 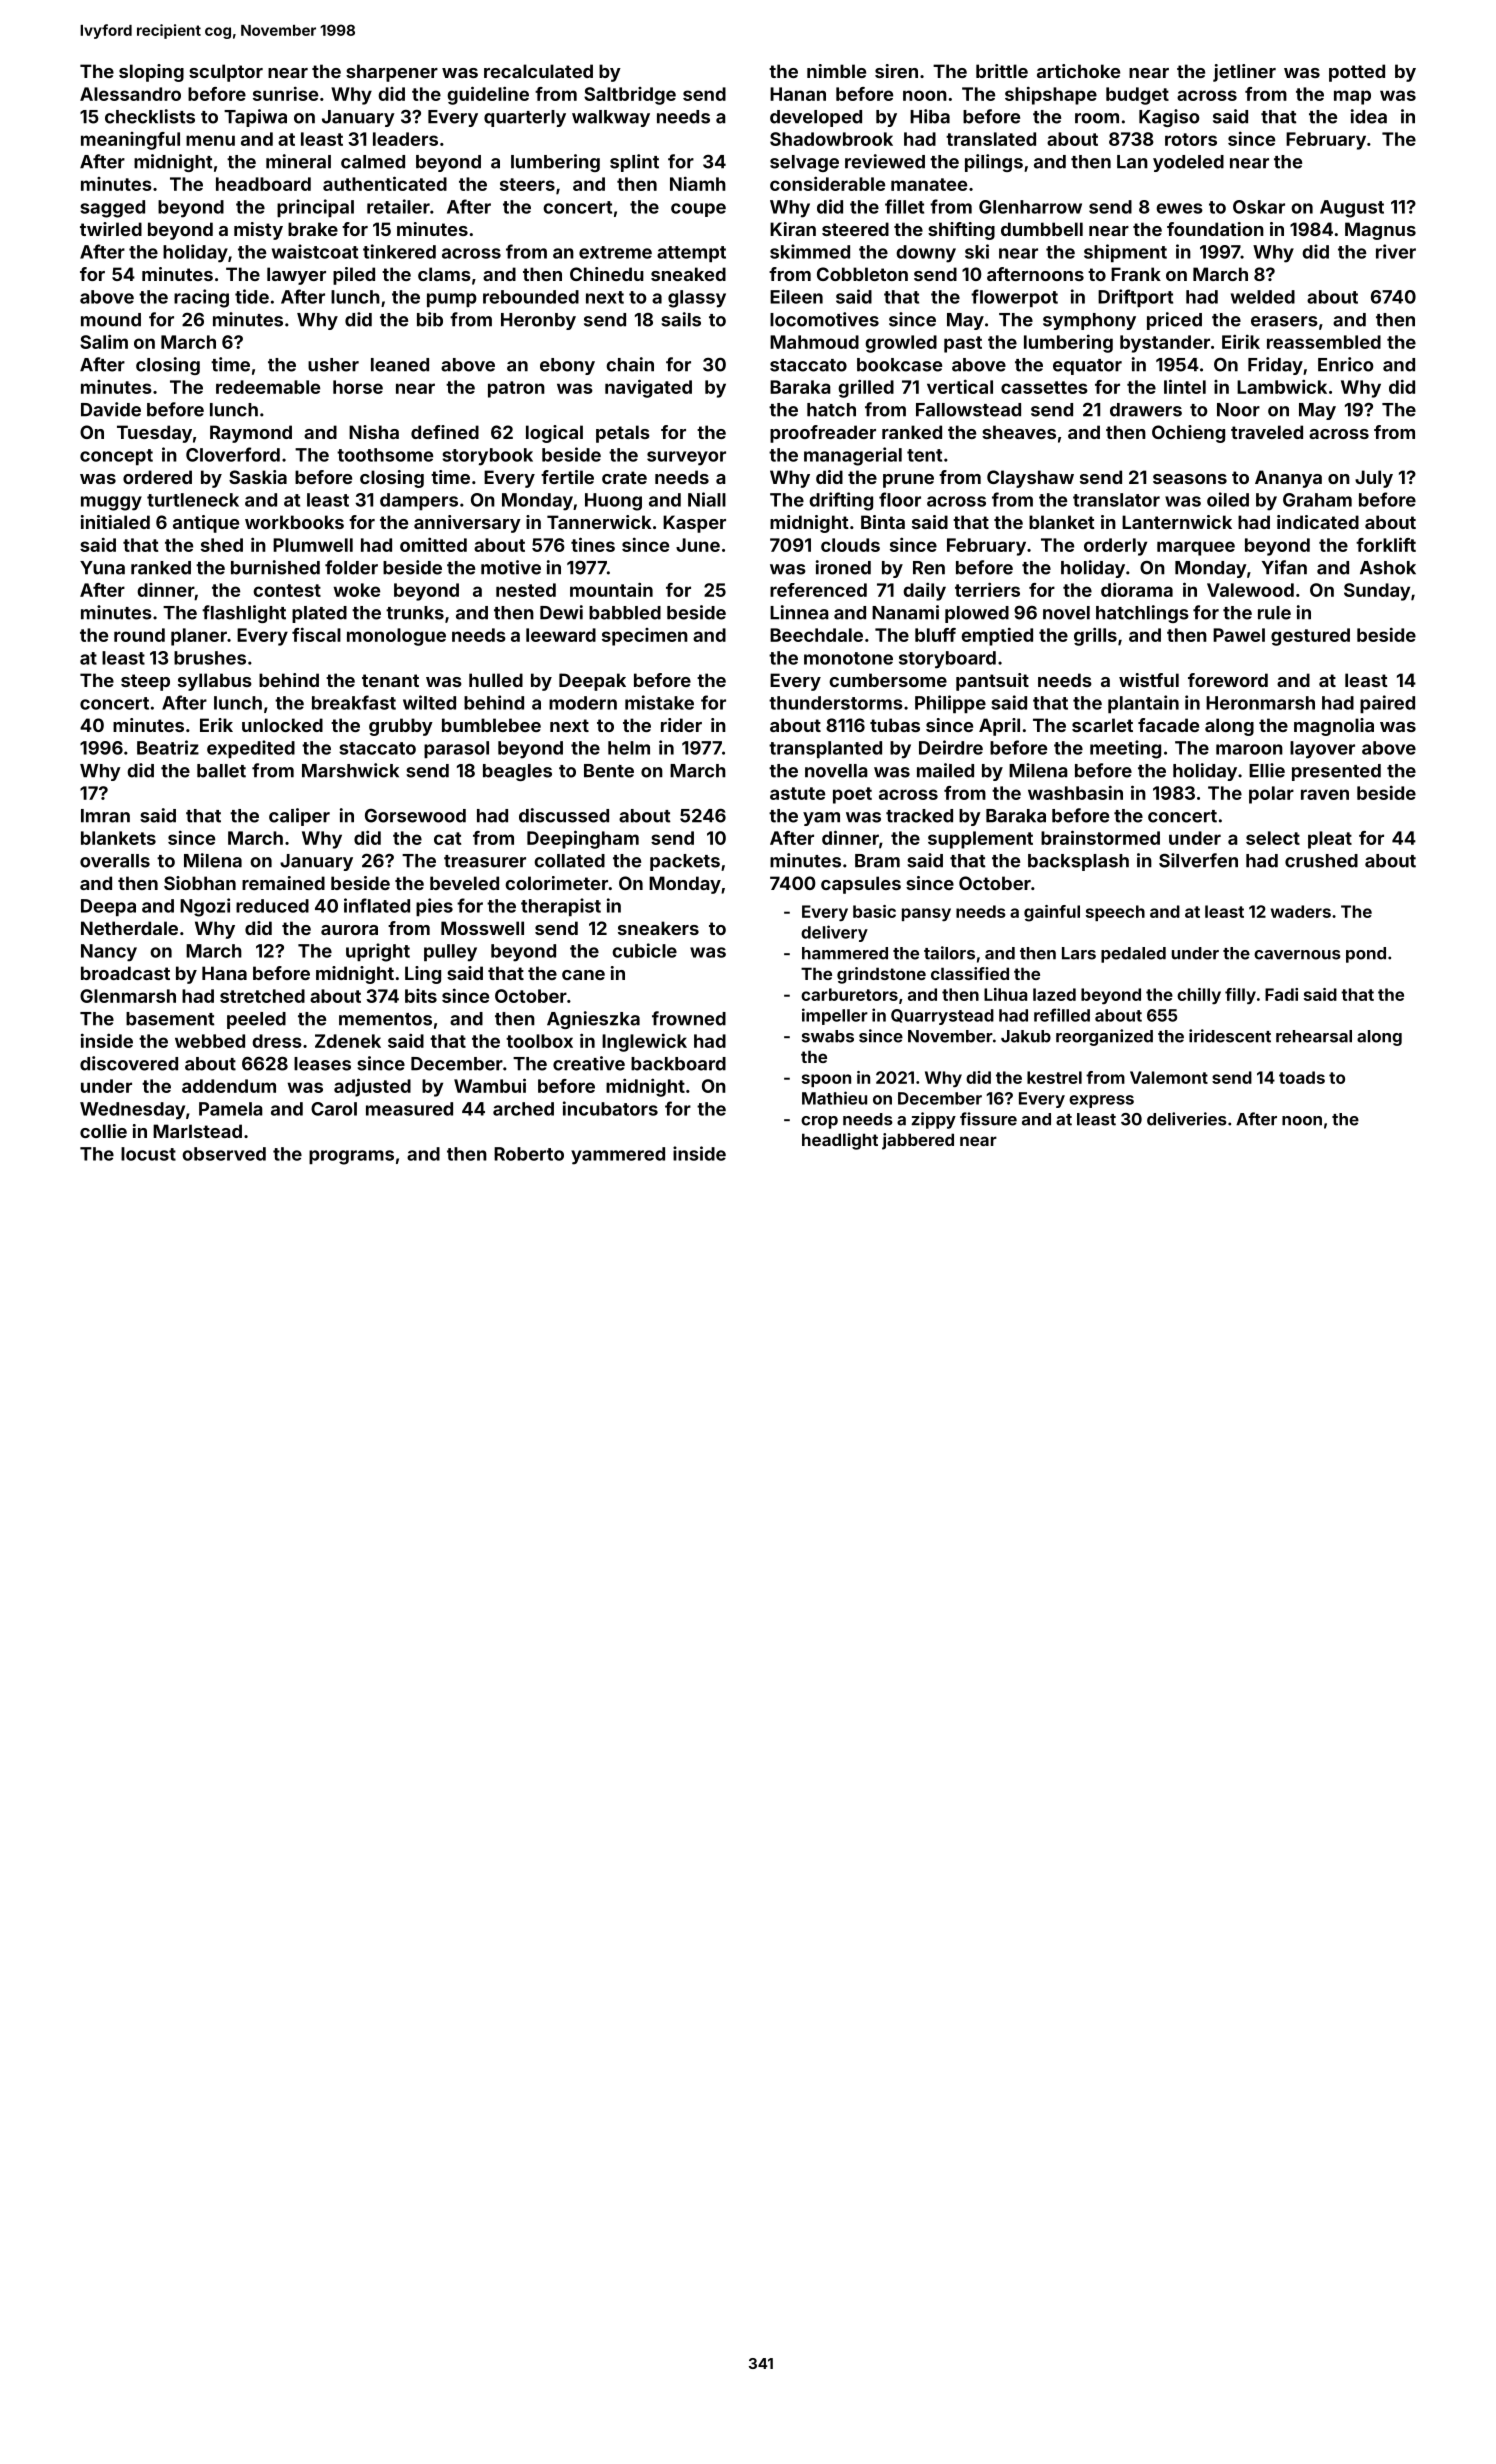 What do you see at coordinates (1137, 96) in the screenshot?
I see `budget` at bounding box center [1137, 96].
